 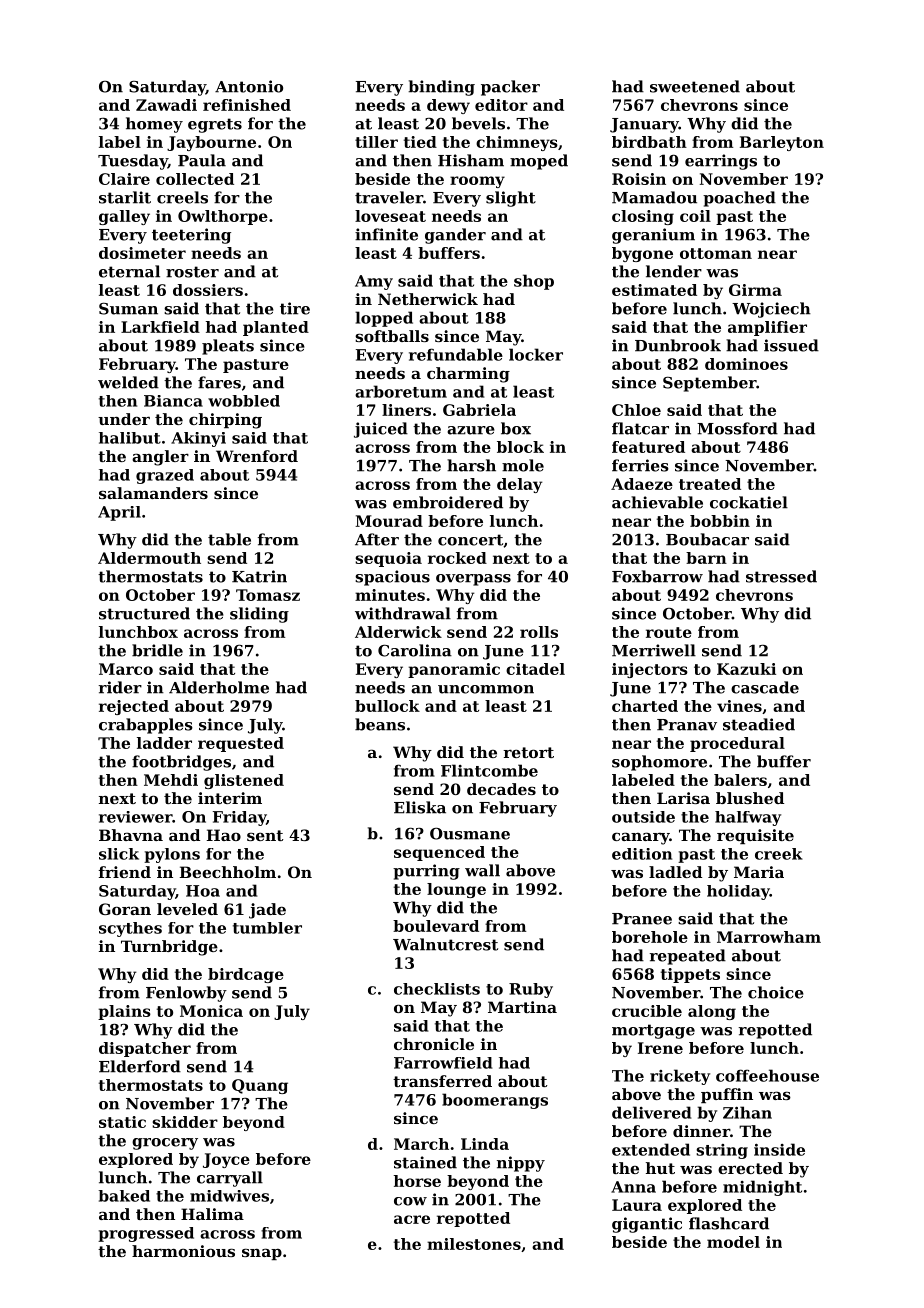 What do you see at coordinates (130, 929) in the image?
I see `scythes` at bounding box center [130, 929].
